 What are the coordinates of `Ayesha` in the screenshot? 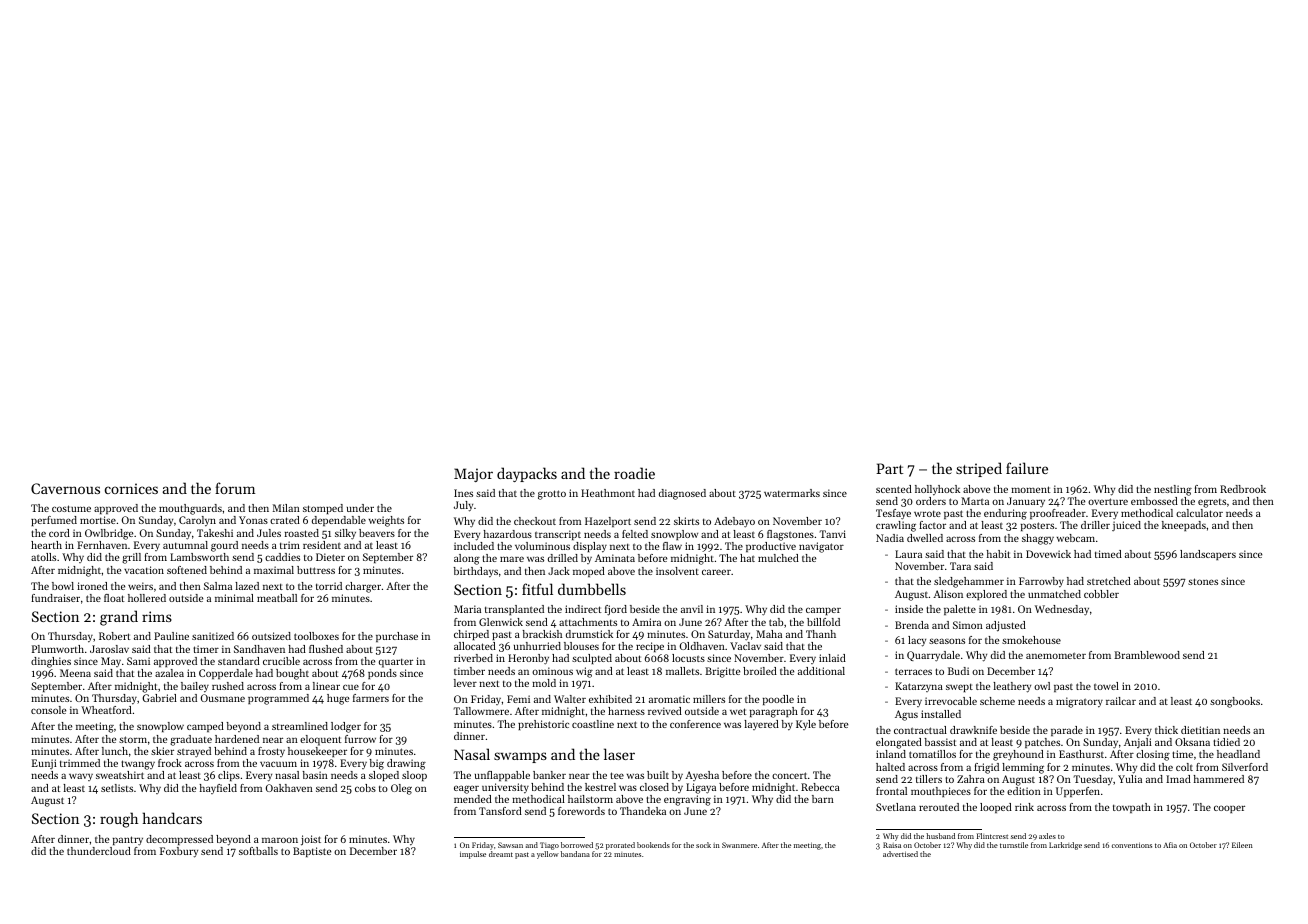 It's located at (702, 776).
